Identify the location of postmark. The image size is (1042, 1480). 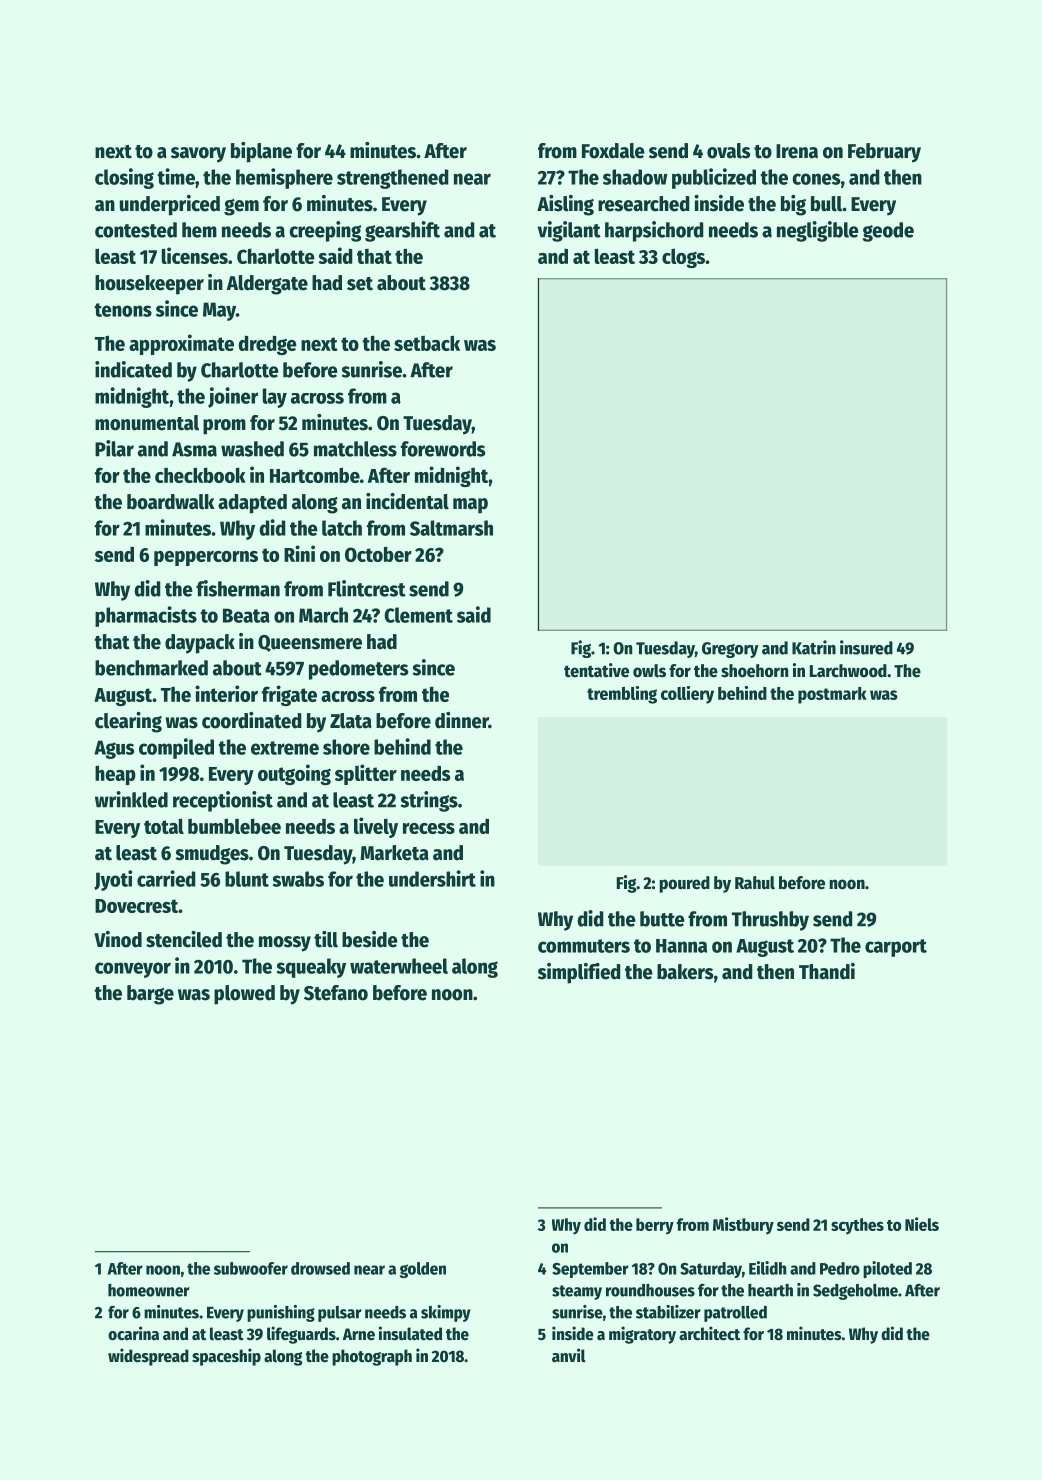
(832, 695).
